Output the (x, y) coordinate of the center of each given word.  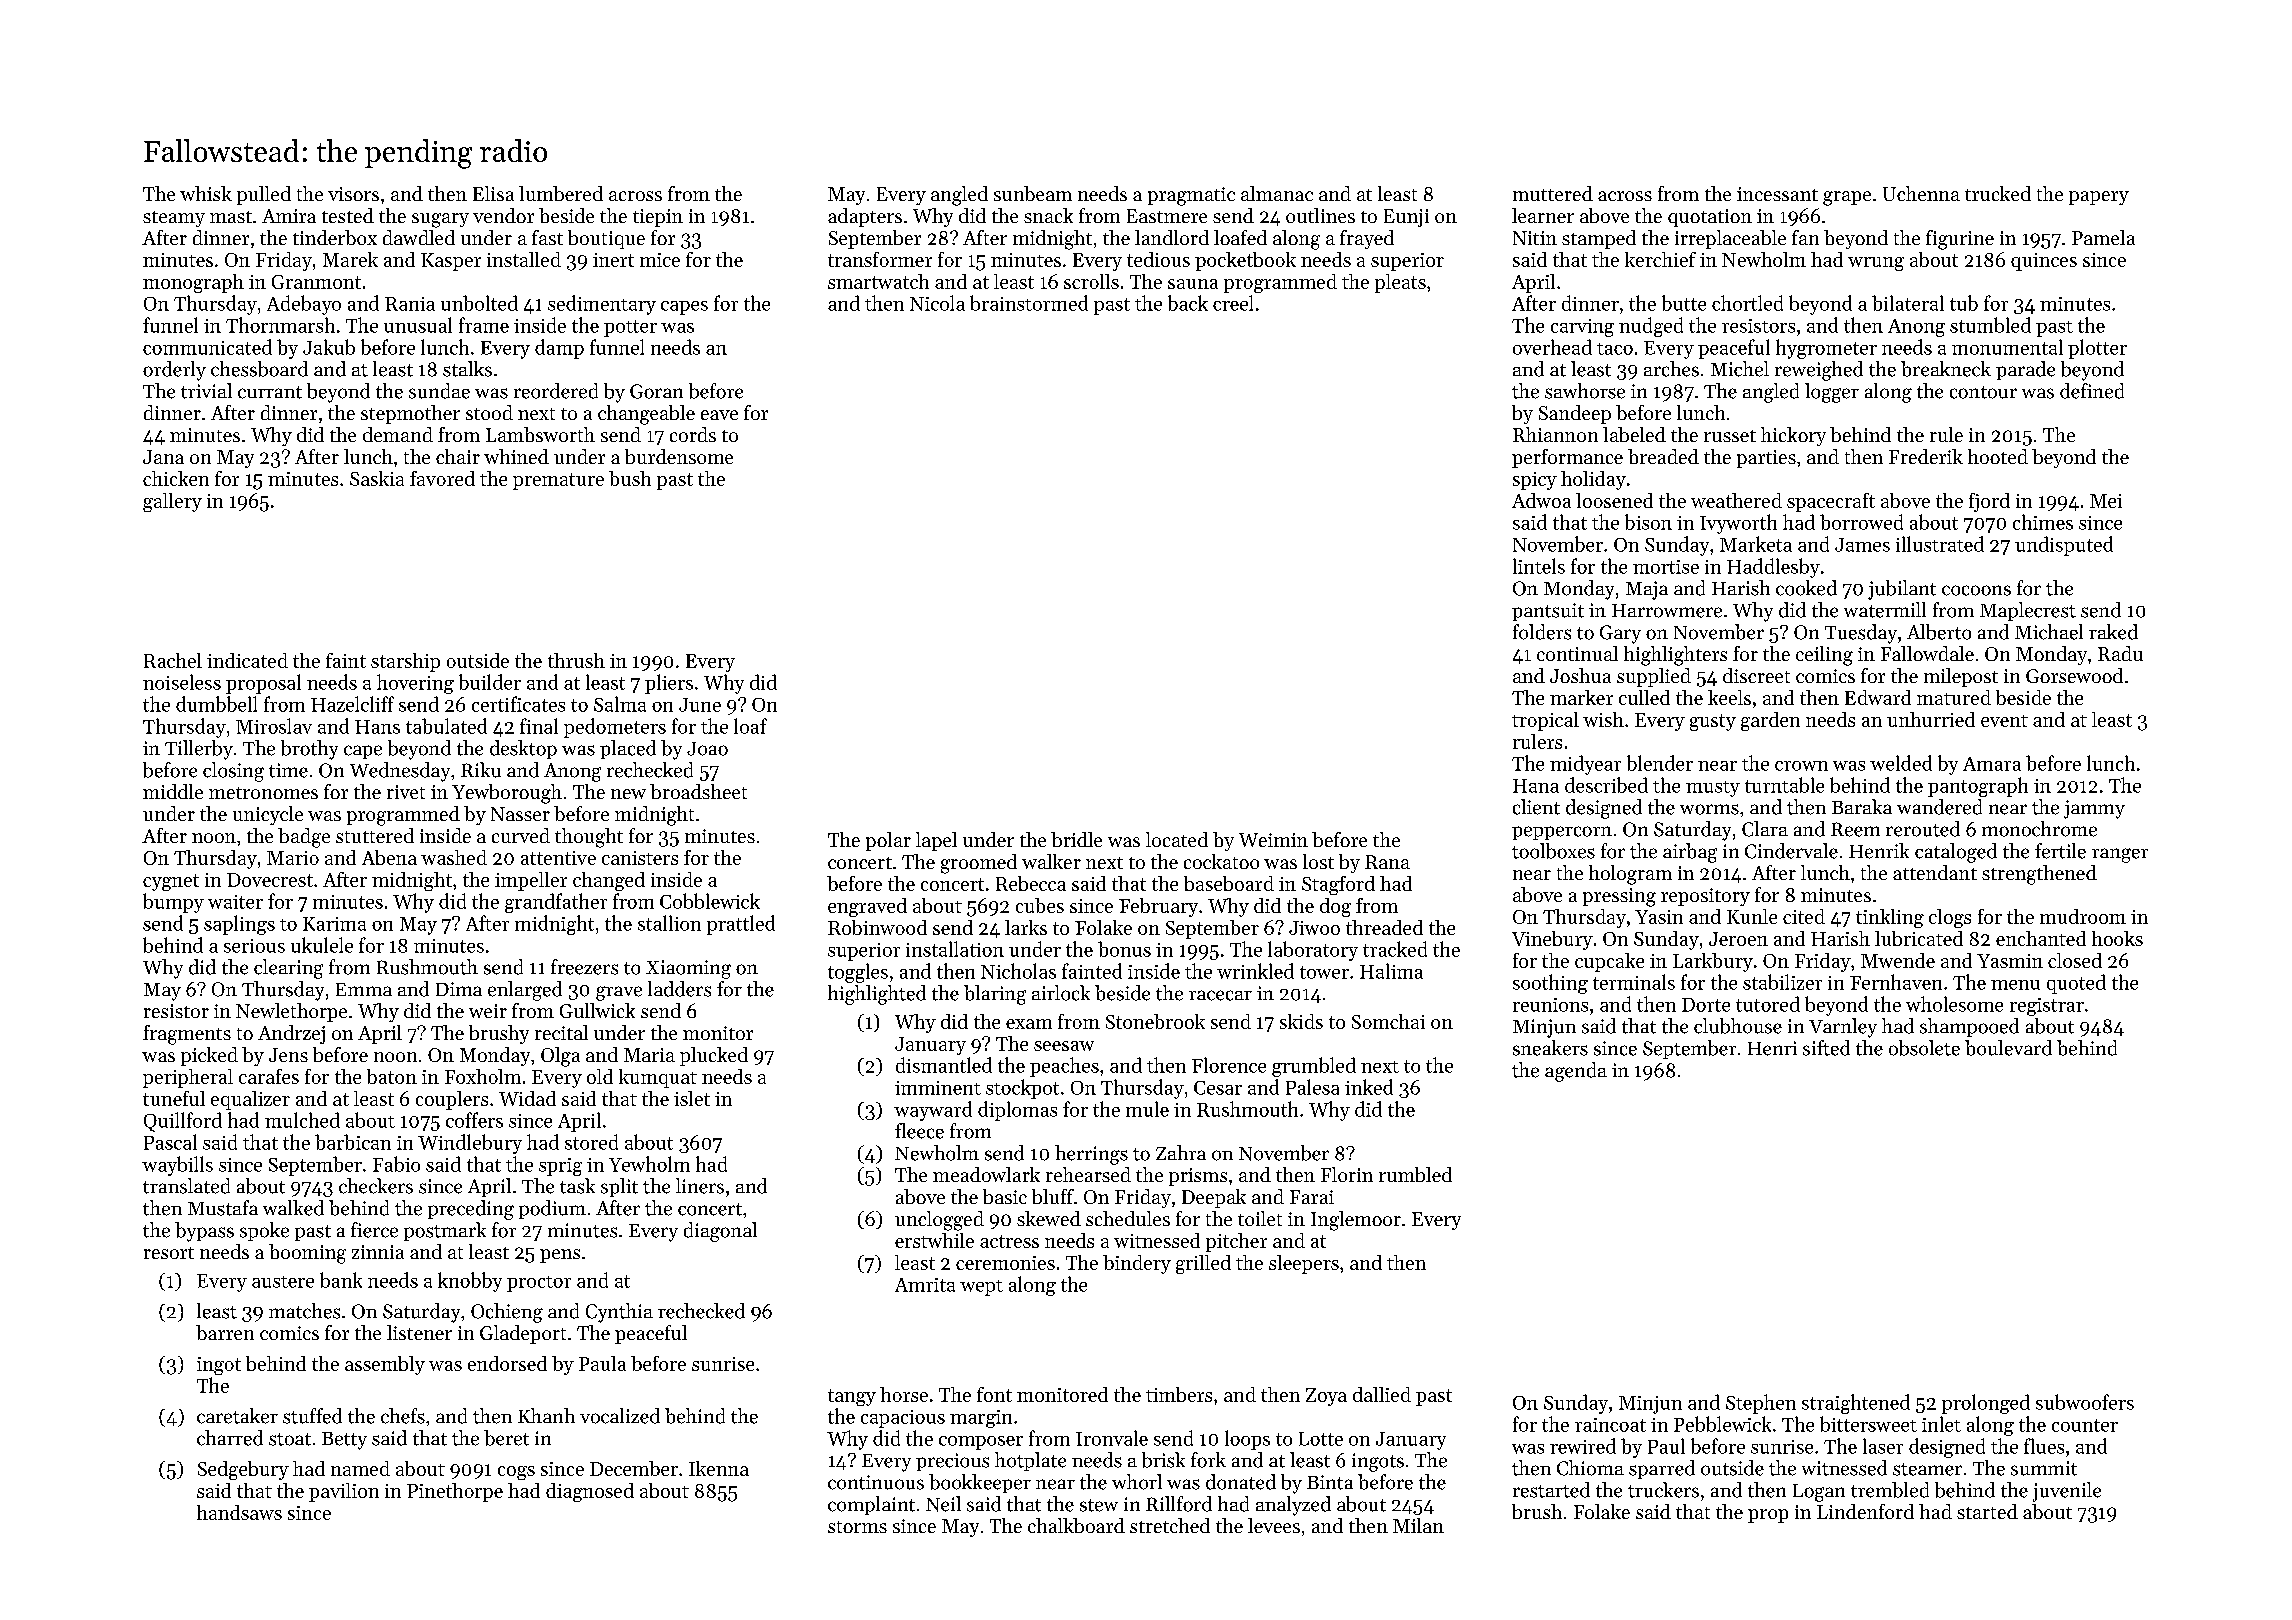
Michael (2049, 632)
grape (1847, 198)
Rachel (173, 660)
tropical (1545, 721)
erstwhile (934, 1240)
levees (1274, 1525)
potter (630, 328)
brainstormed (1029, 303)
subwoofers (2085, 1402)
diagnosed (590, 1492)
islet (692, 1098)
